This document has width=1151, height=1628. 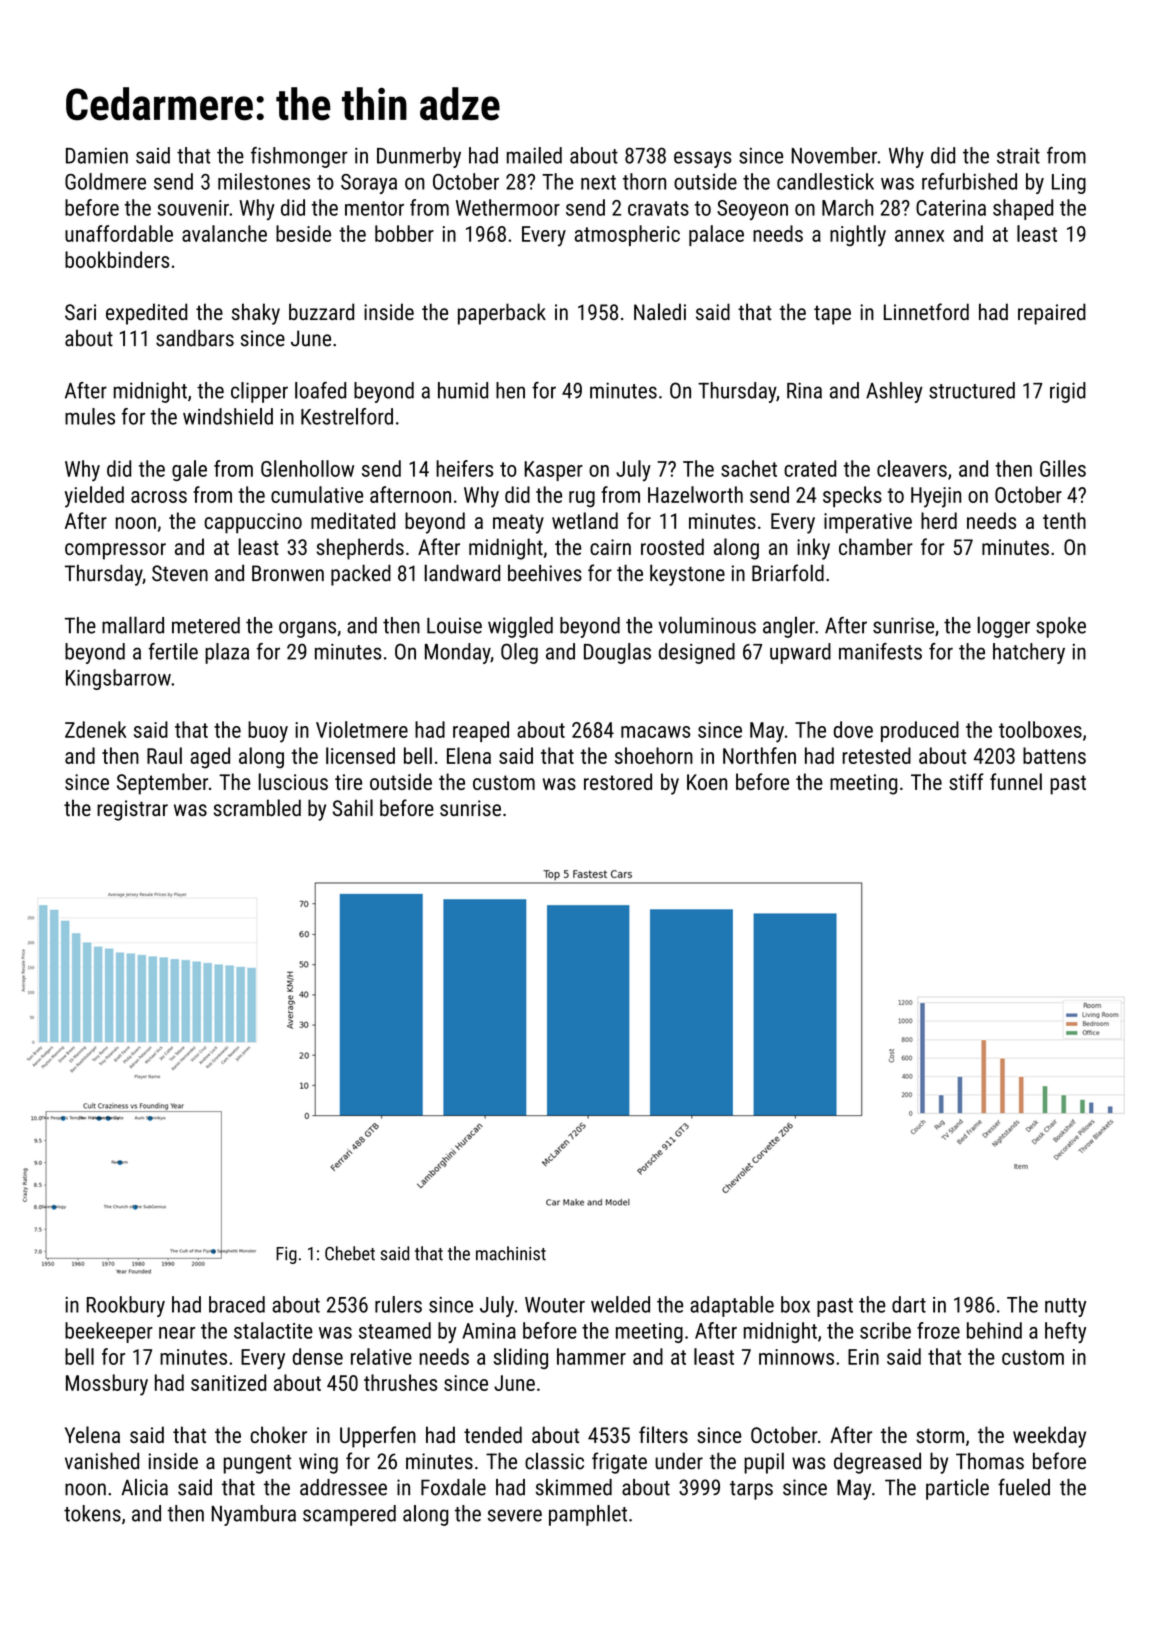 What do you see at coordinates (703, 159) in the document?
I see `essays` at bounding box center [703, 159].
